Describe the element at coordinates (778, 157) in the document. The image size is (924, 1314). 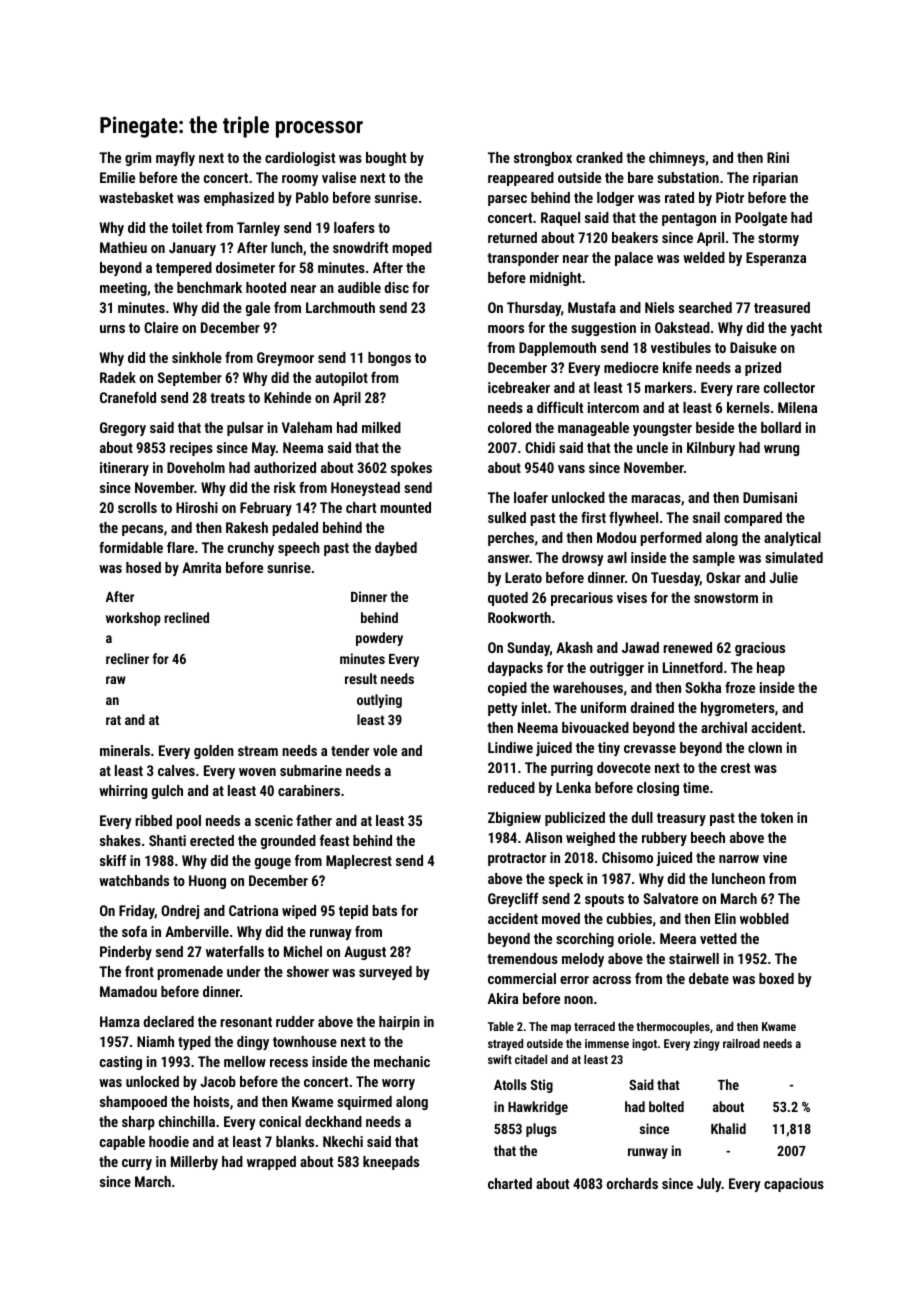
I see `Rini` at that location.
